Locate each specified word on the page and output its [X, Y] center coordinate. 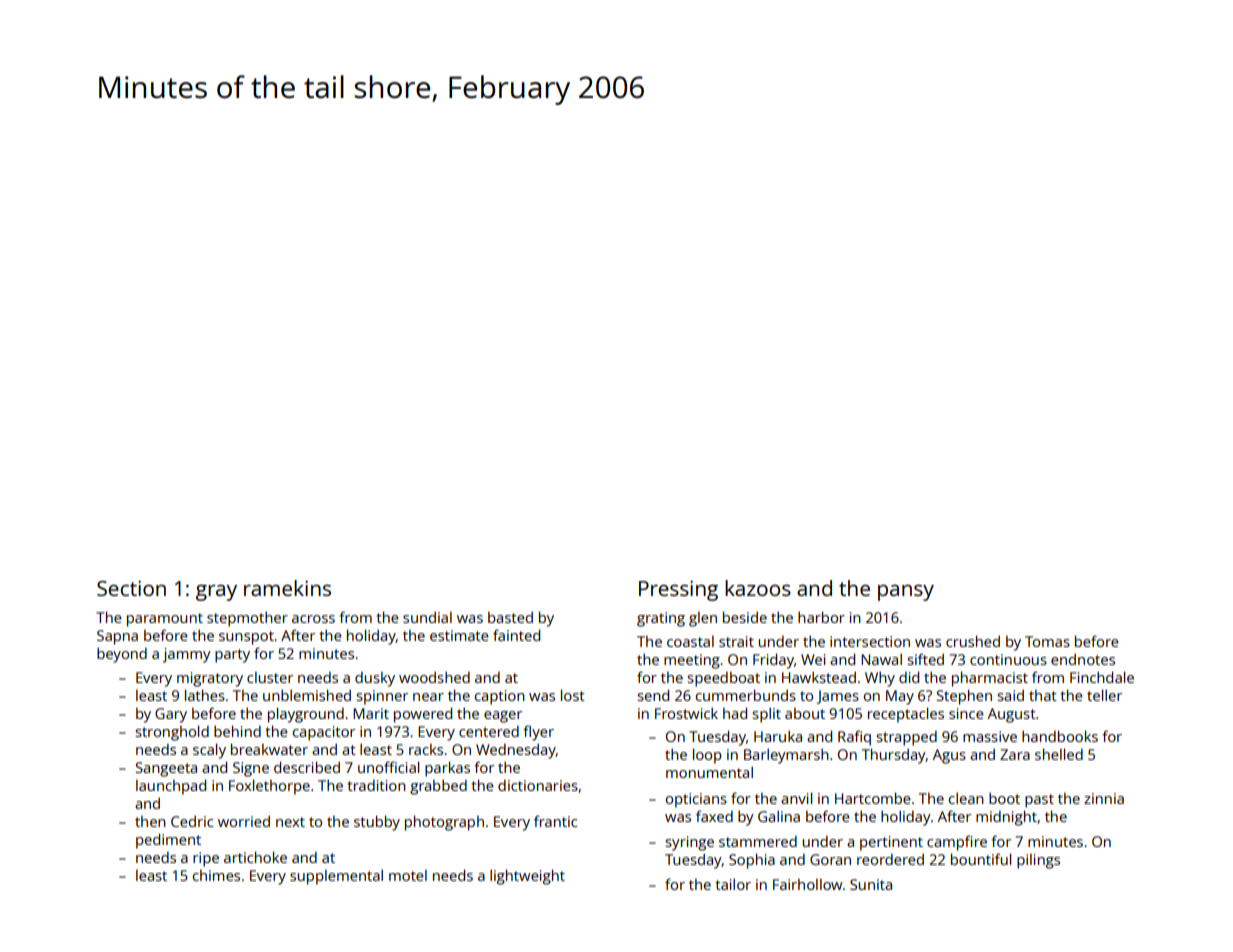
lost [573, 695]
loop [707, 756]
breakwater [269, 749]
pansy [906, 593]
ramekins [287, 588]
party [232, 656]
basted [510, 617]
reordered [890, 859]
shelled [1059, 754]
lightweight [527, 877]
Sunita [871, 884]
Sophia [752, 861]
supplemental [336, 877]
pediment [168, 841]
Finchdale [1102, 677]
